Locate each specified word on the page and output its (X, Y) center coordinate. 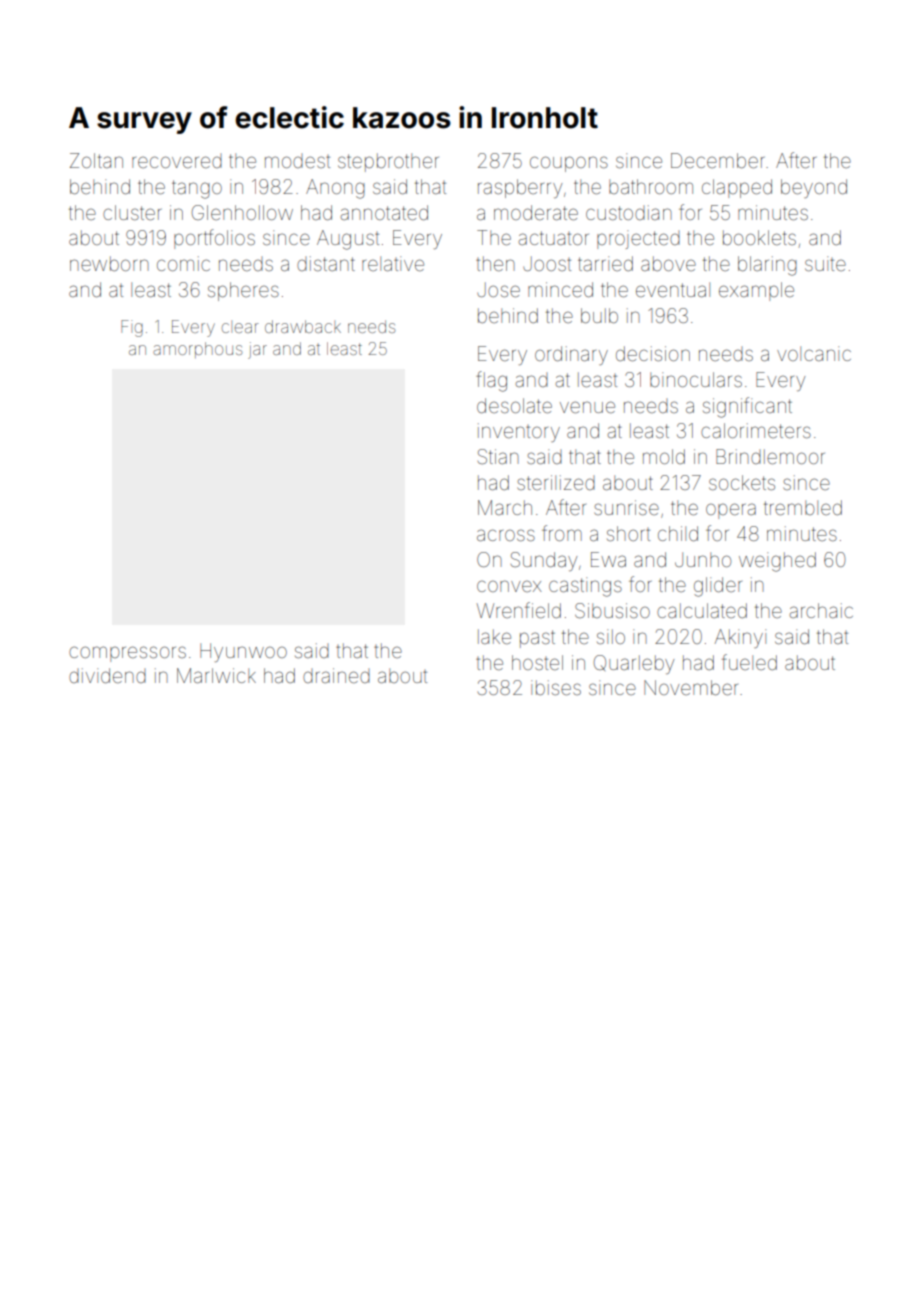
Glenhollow (242, 212)
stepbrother (388, 162)
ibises (556, 687)
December (717, 160)
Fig (132, 328)
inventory (519, 432)
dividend (107, 675)
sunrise (626, 507)
